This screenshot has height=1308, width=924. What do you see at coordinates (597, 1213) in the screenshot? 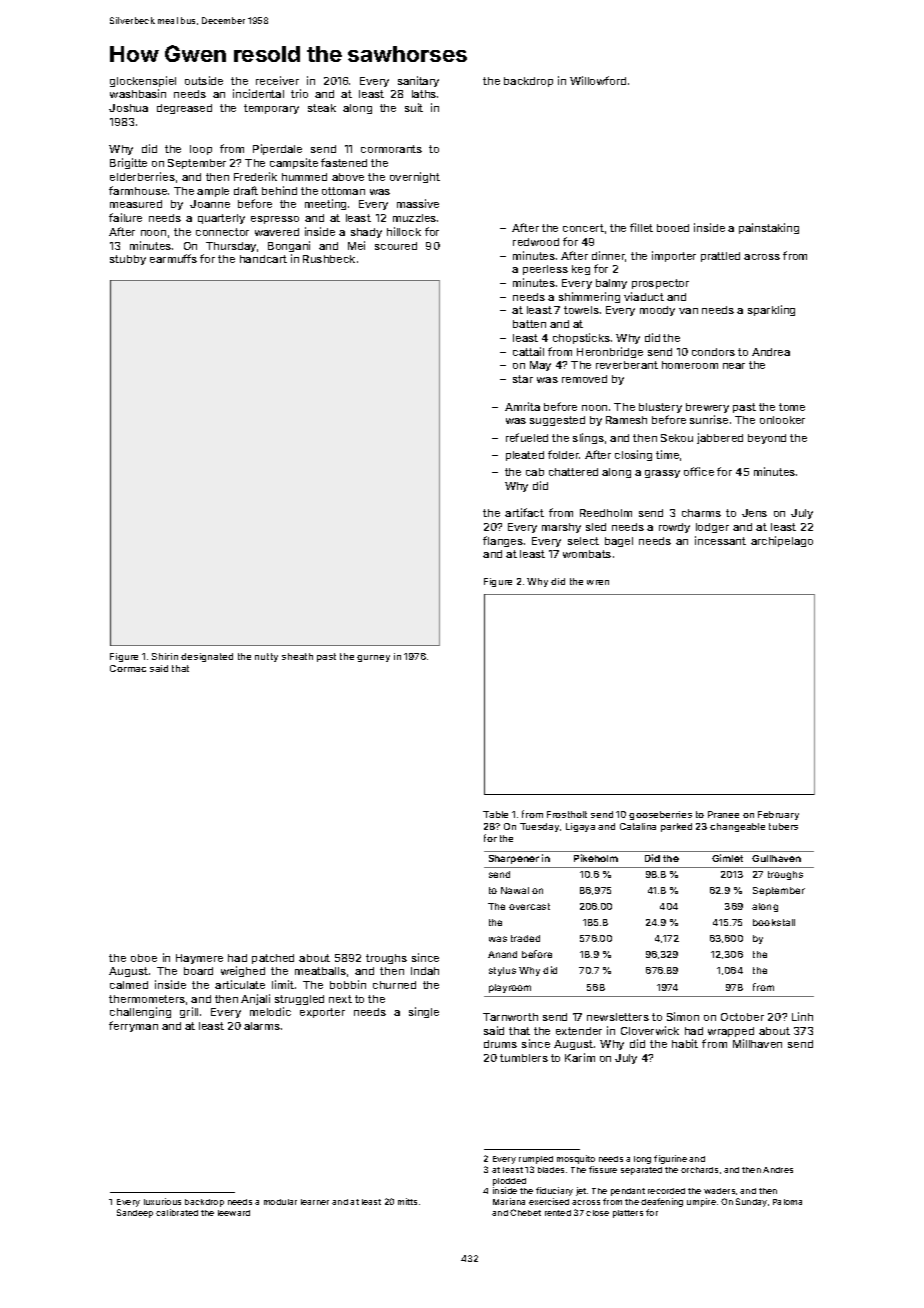
I see `close` at bounding box center [597, 1213].
